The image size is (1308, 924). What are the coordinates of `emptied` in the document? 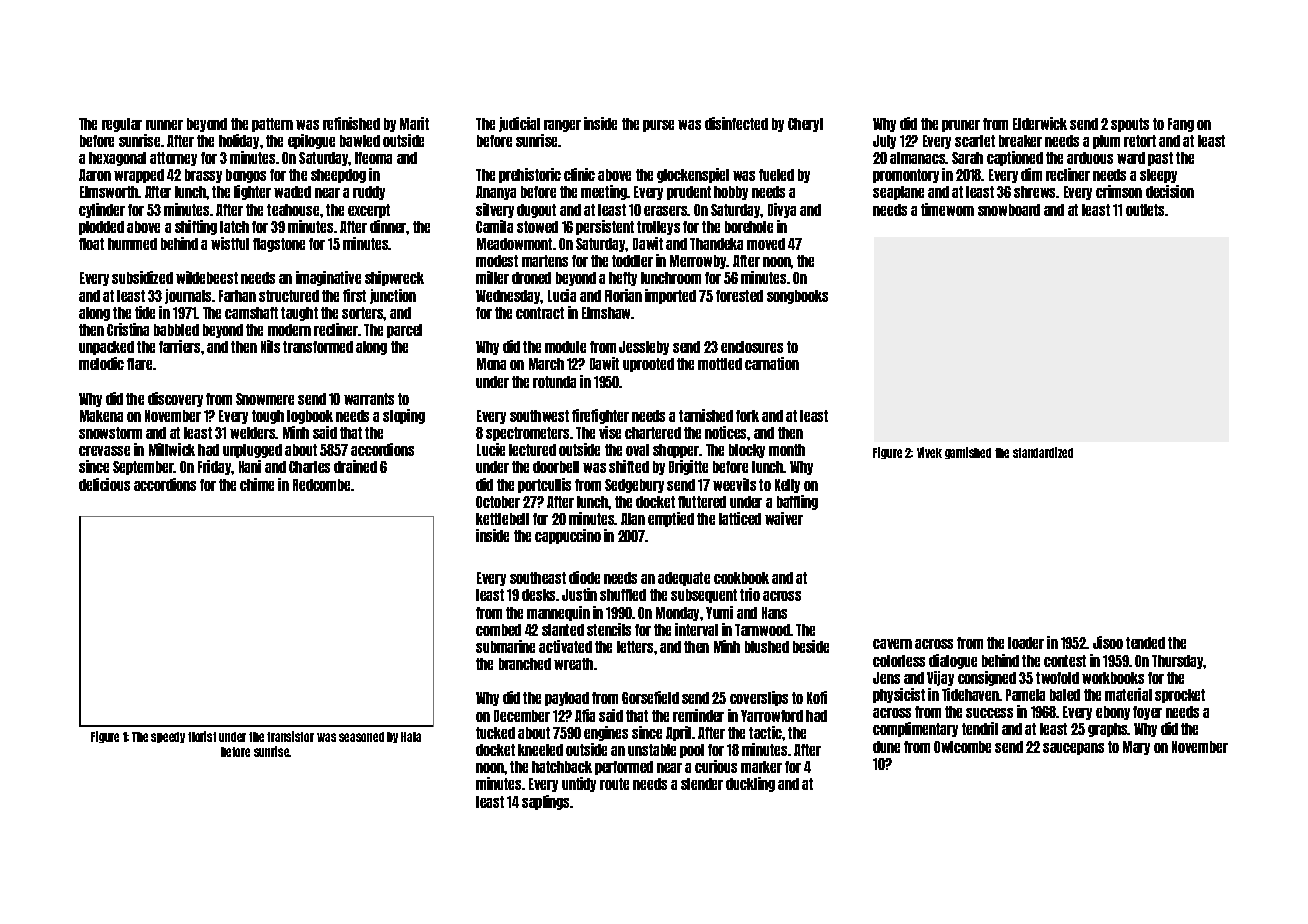 It's located at (671, 519).
